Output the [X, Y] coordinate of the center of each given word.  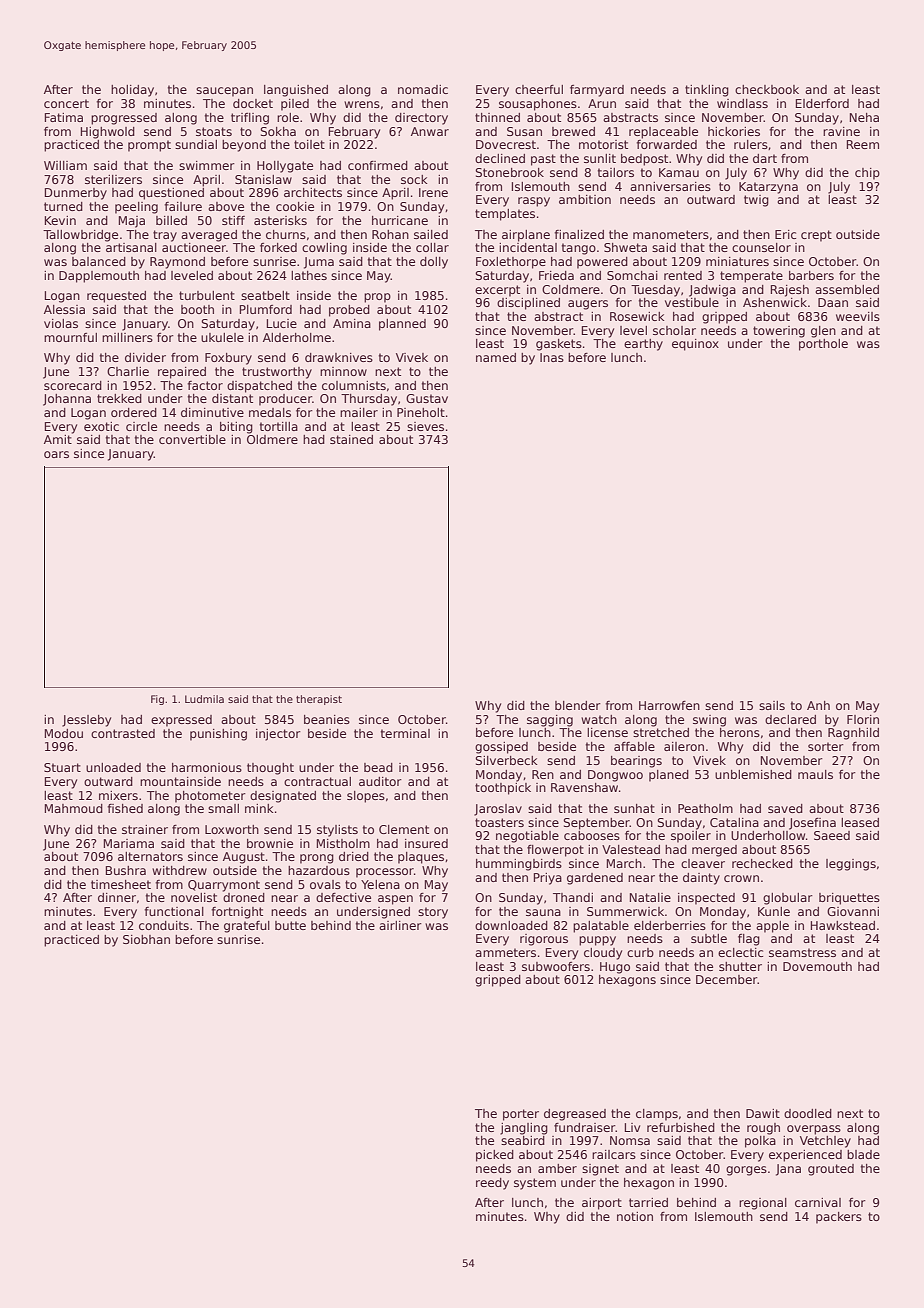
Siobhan [146, 939]
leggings [851, 865]
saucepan [224, 92]
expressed [181, 721]
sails [772, 705]
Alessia [64, 309]
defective [343, 897]
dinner [117, 897]
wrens [362, 104]
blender [578, 705]
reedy [492, 1184]
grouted [831, 1170]
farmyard [597, 91]
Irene [433, 192]
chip [867, 174]
